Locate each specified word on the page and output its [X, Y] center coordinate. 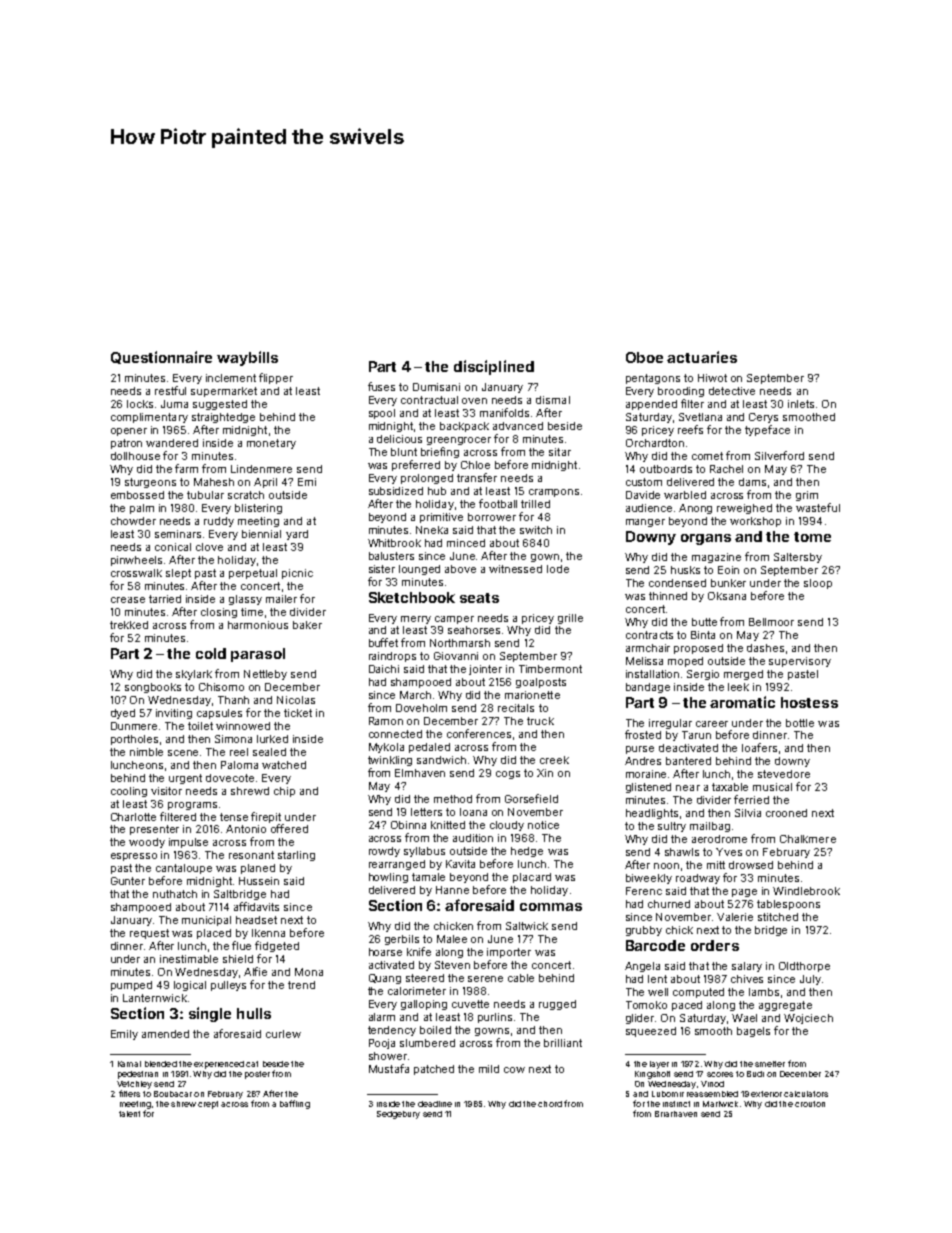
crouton [810, 1104]
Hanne [452, 890]
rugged [557, 1005]
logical [190, 986]
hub [437, 491]
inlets [801, 404]
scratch [246, 495]
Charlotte [133, 817]
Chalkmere [808, 839]
